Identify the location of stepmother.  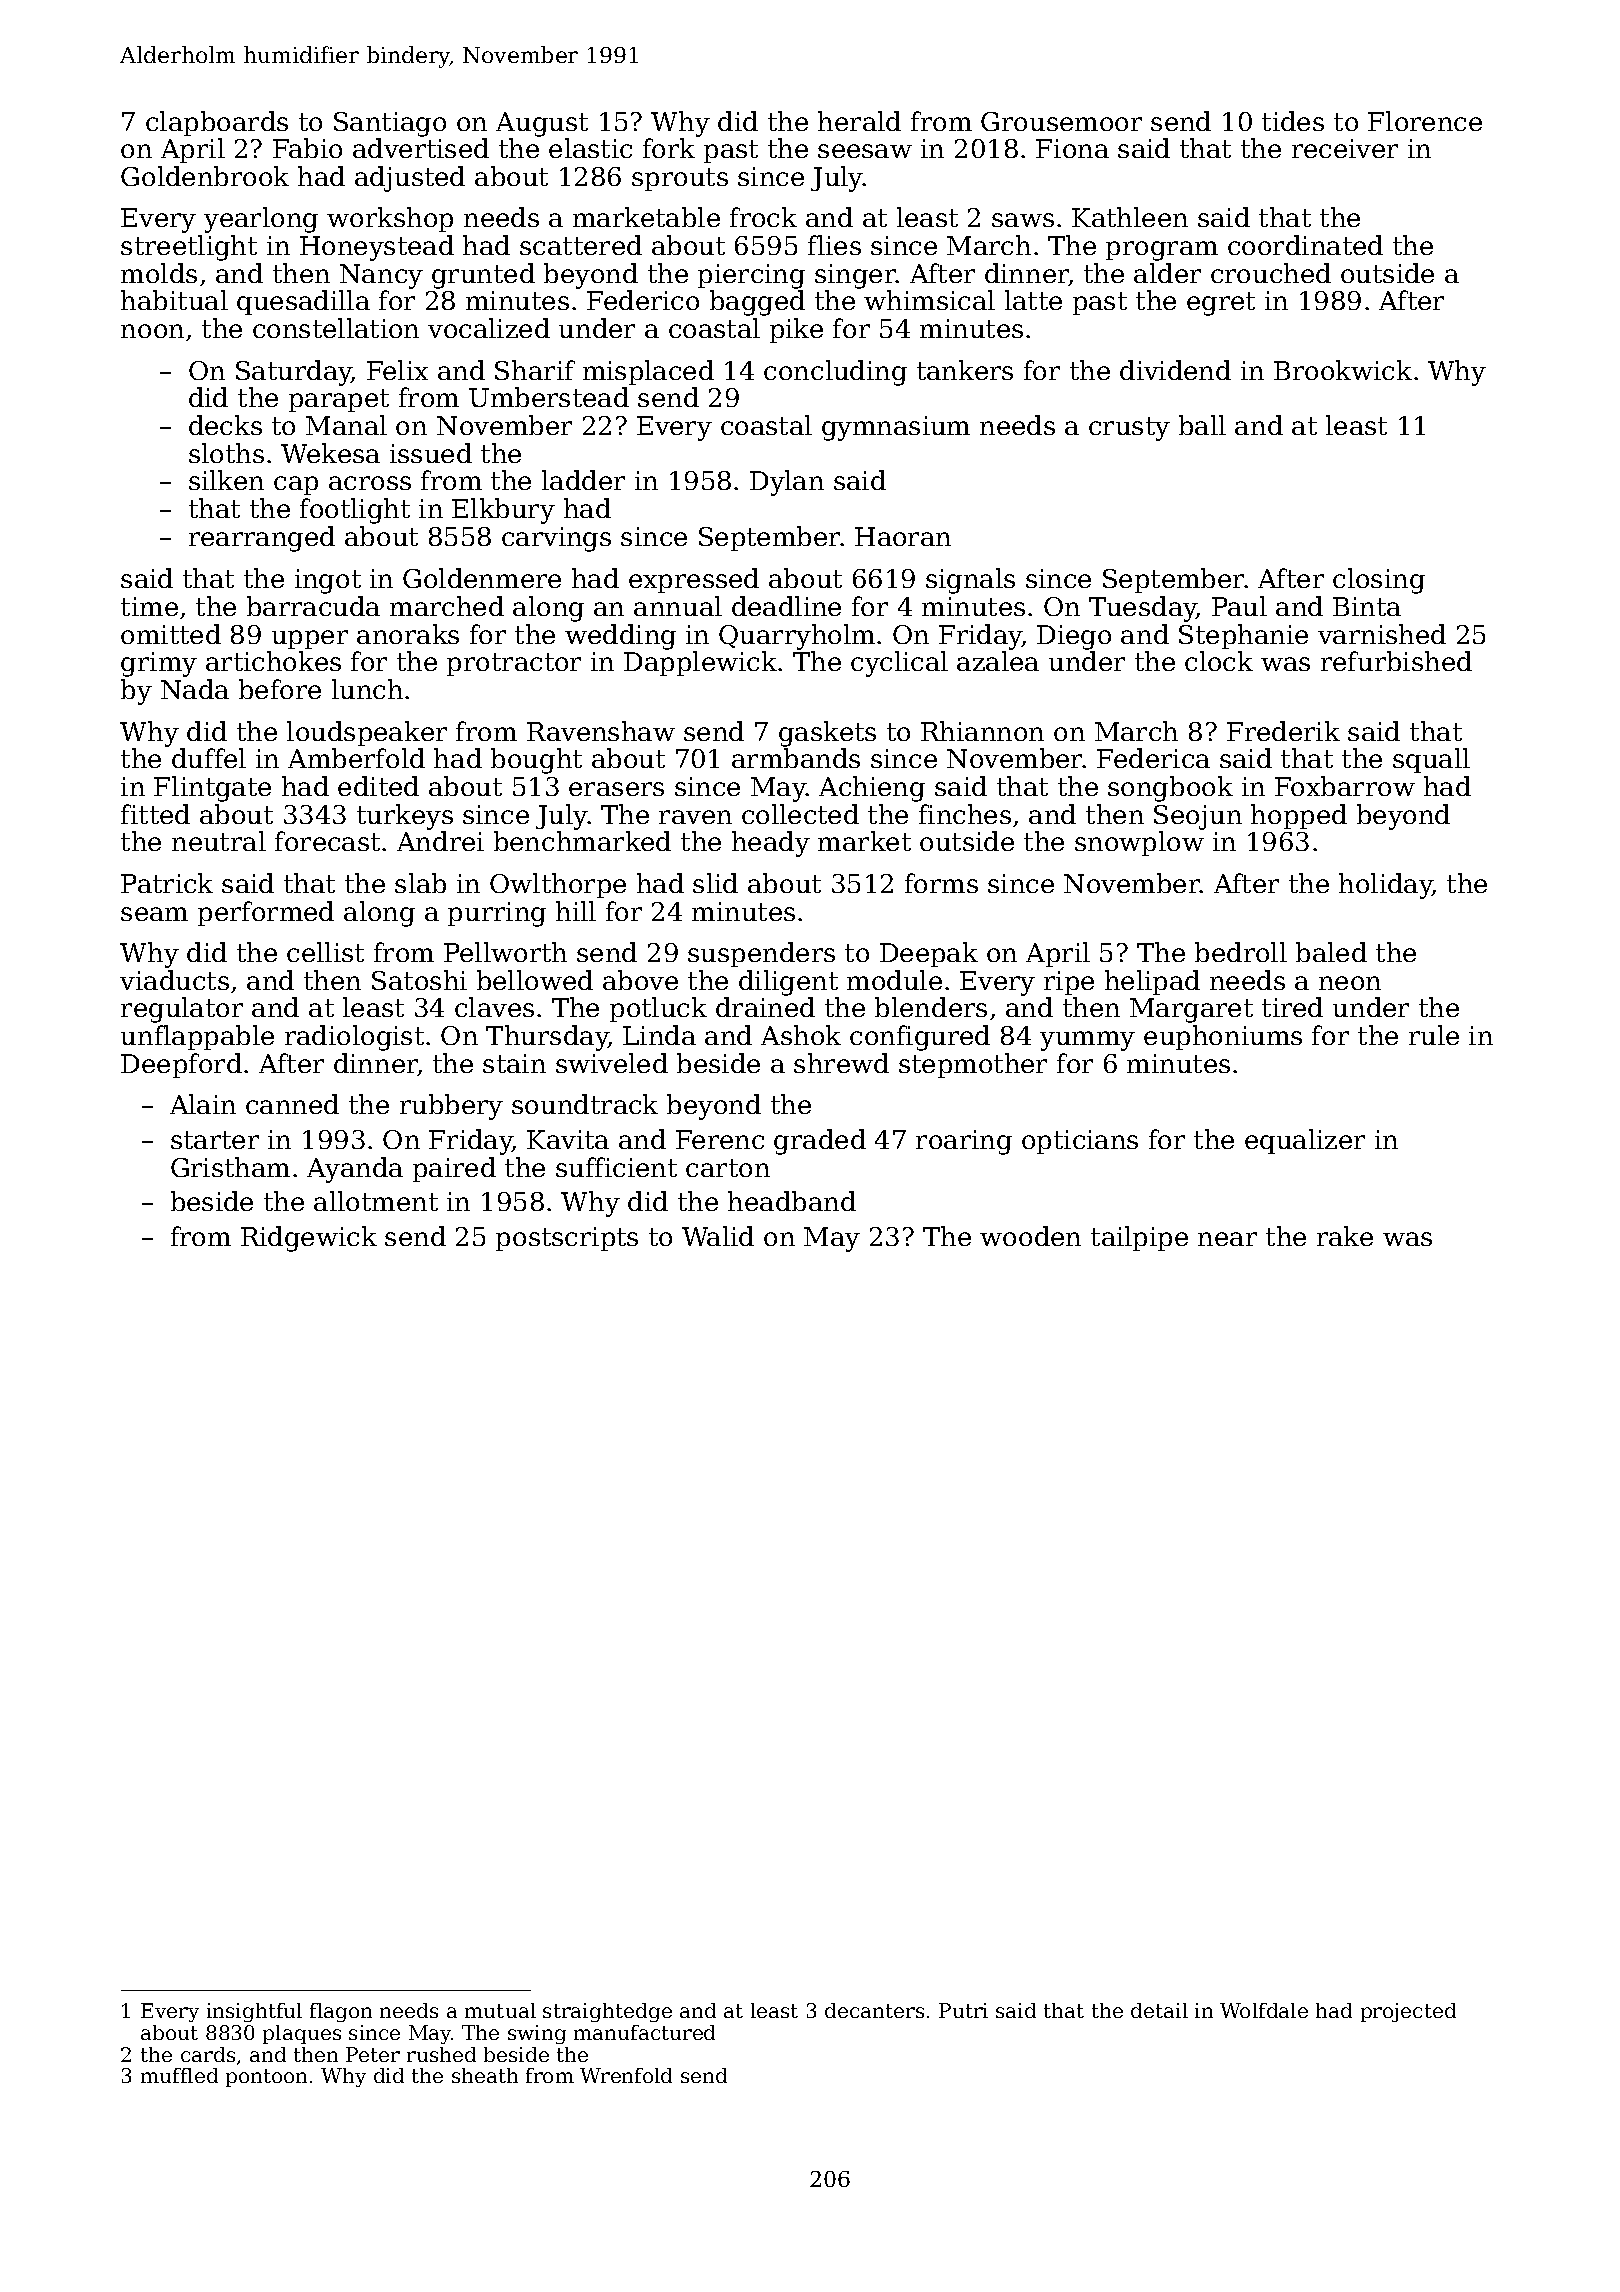
(973, 1065).
